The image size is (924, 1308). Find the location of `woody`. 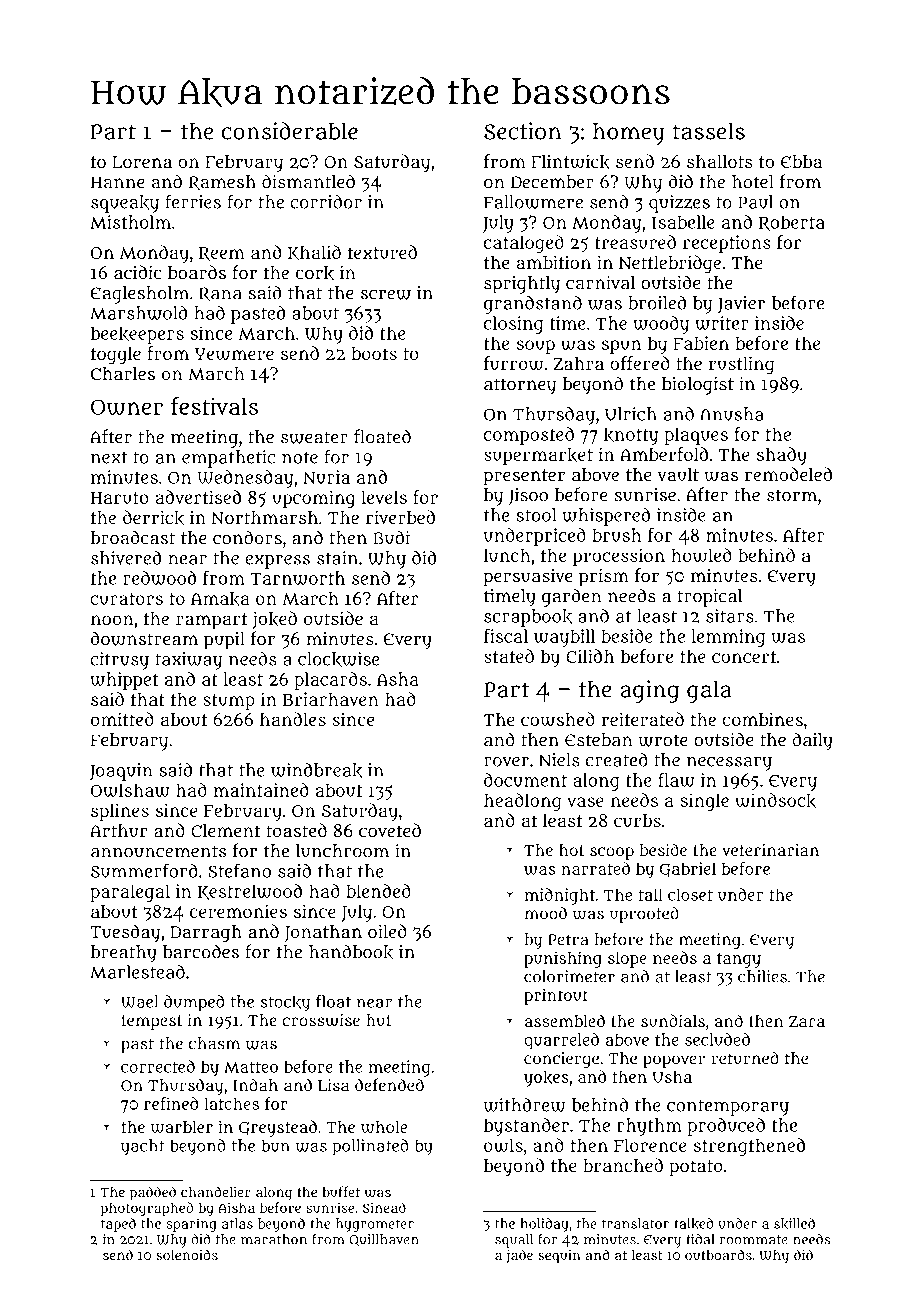

woody is located at coordinates (661, 325).
